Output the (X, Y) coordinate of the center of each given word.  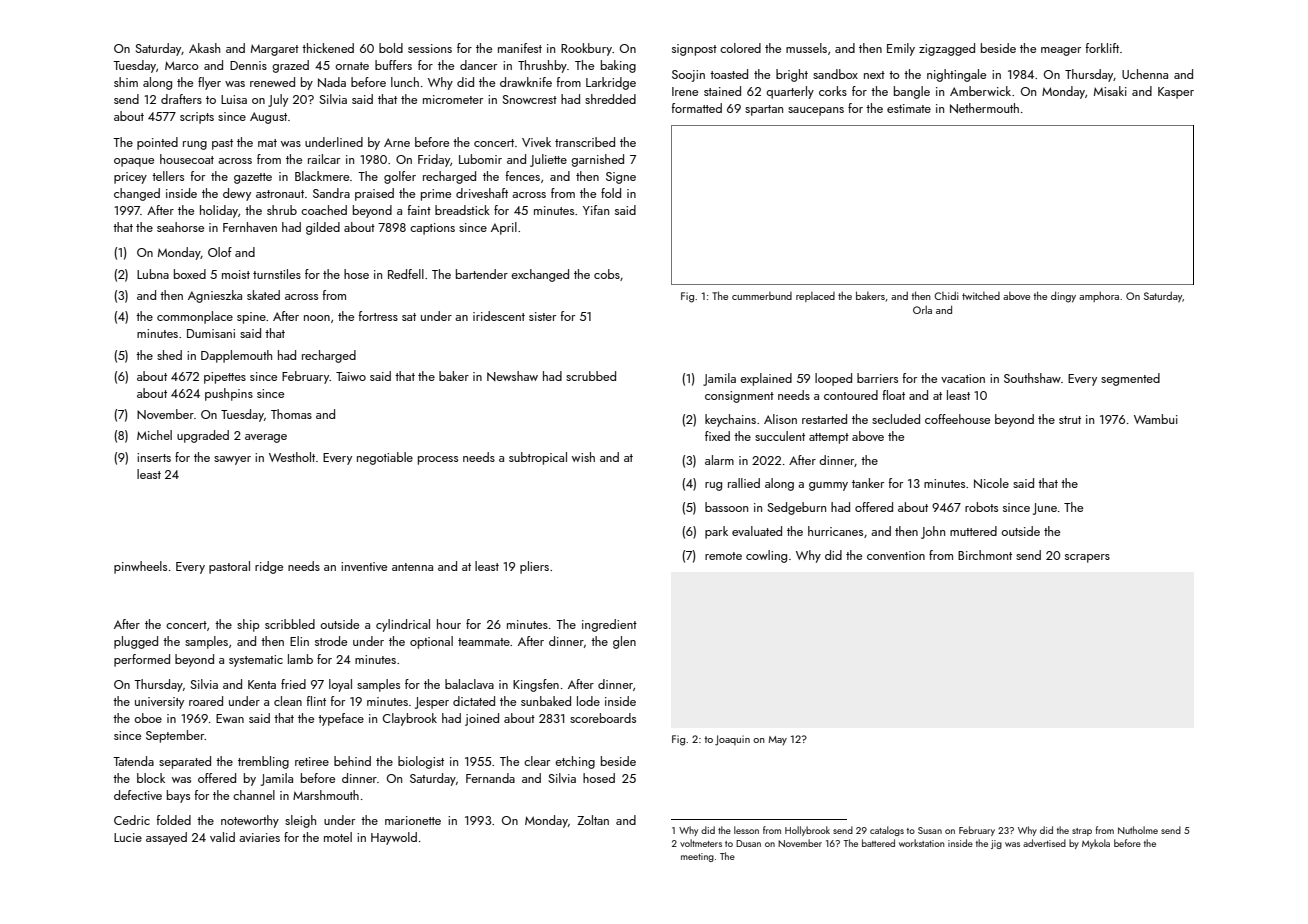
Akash (204, 48)
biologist (421, 762)
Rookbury (586, 49)
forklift (1102, 48)
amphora (1099, 296)
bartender (482, 274)
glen (624, 642)
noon (317, 318)
